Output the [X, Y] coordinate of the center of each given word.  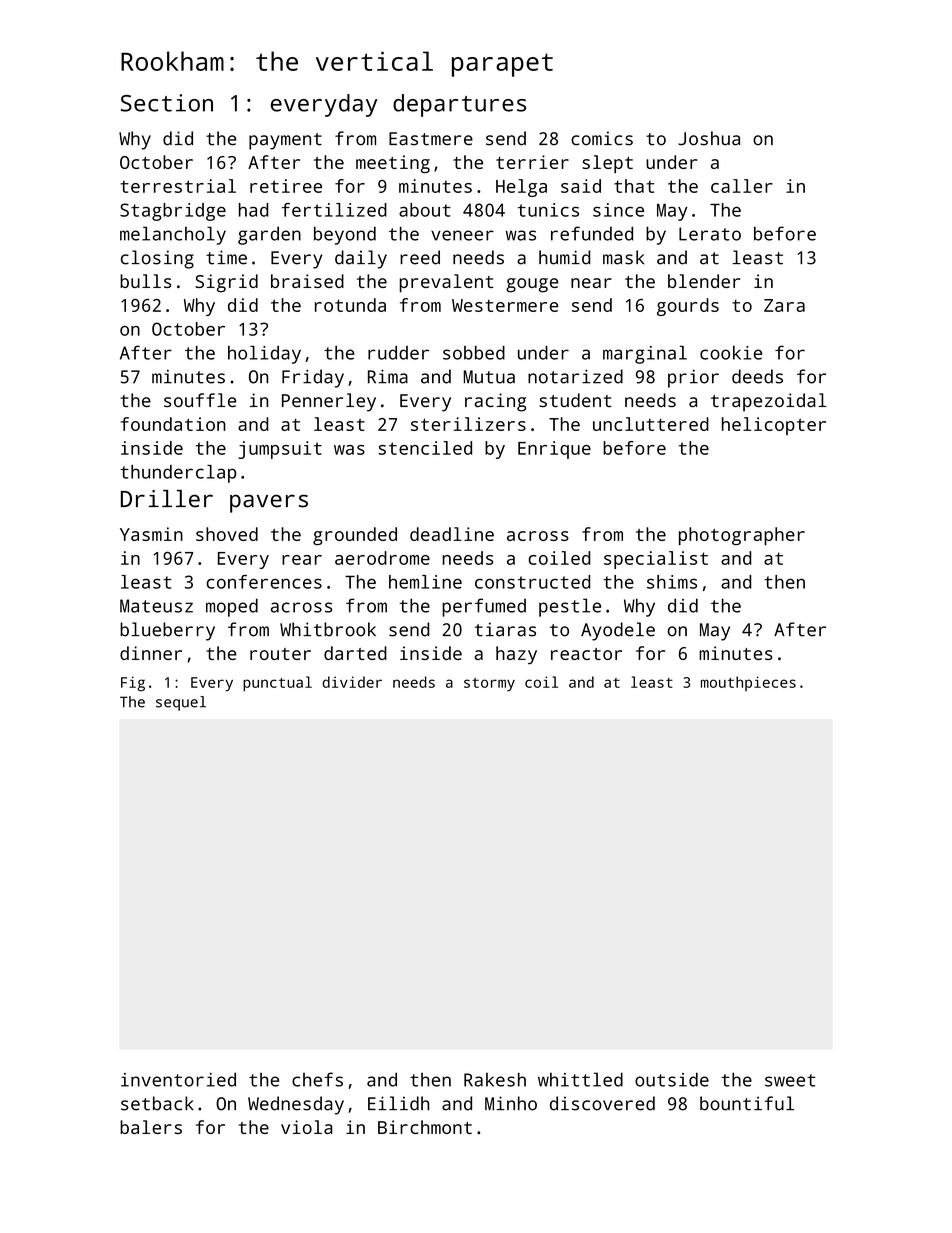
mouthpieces [748, 683]
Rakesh [495, 1079]
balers [151, 1127]
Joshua [709, 138]
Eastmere [431, 139]
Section [167, 103]
